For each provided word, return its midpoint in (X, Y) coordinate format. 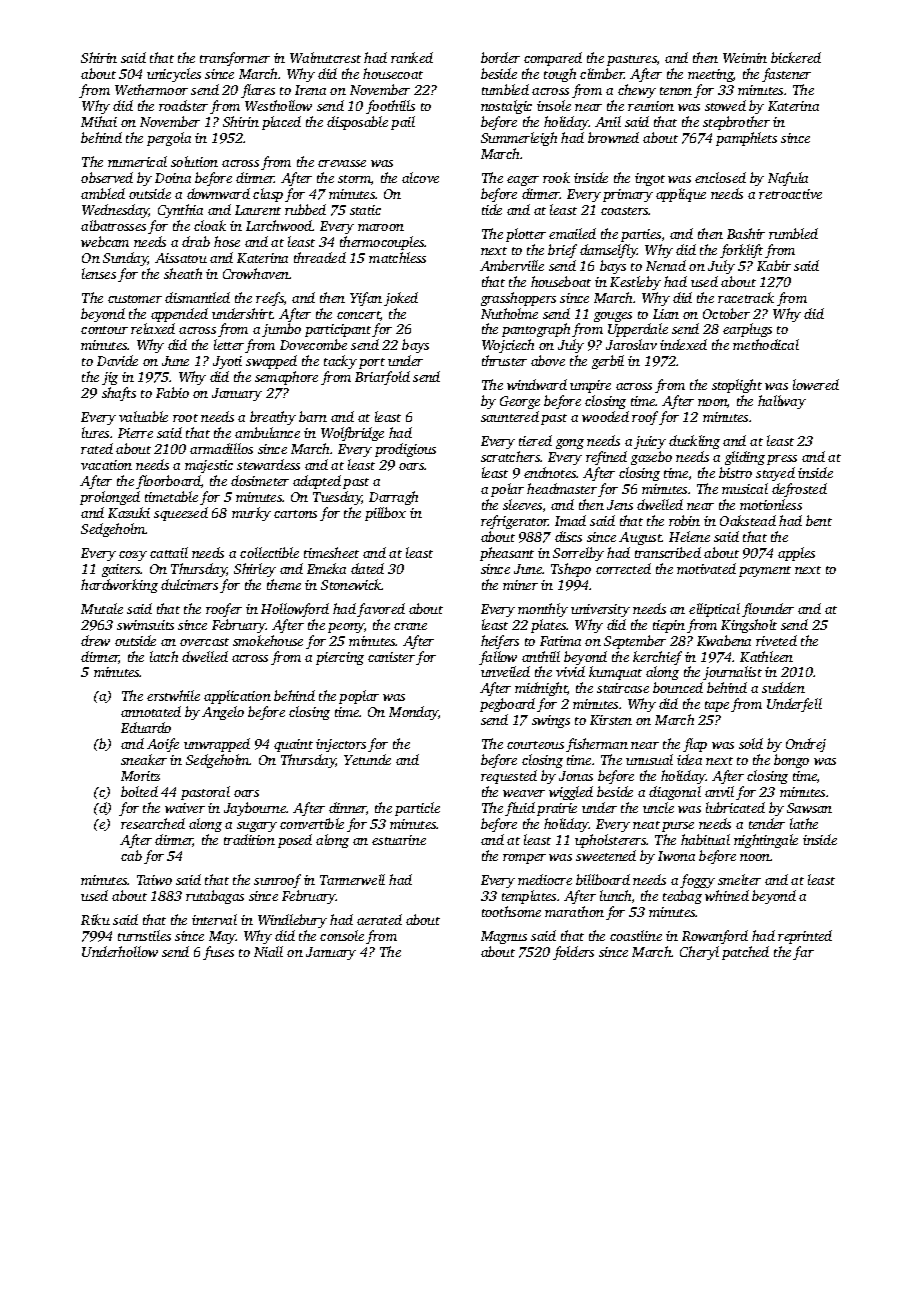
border (500, 57)
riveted (776, 640)
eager (523, 181)
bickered (796, 57)
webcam (105, 241)
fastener (786, 75)
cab (131, 855)
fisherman (597, 745)
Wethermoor (151, 89)
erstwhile (173, 695)
